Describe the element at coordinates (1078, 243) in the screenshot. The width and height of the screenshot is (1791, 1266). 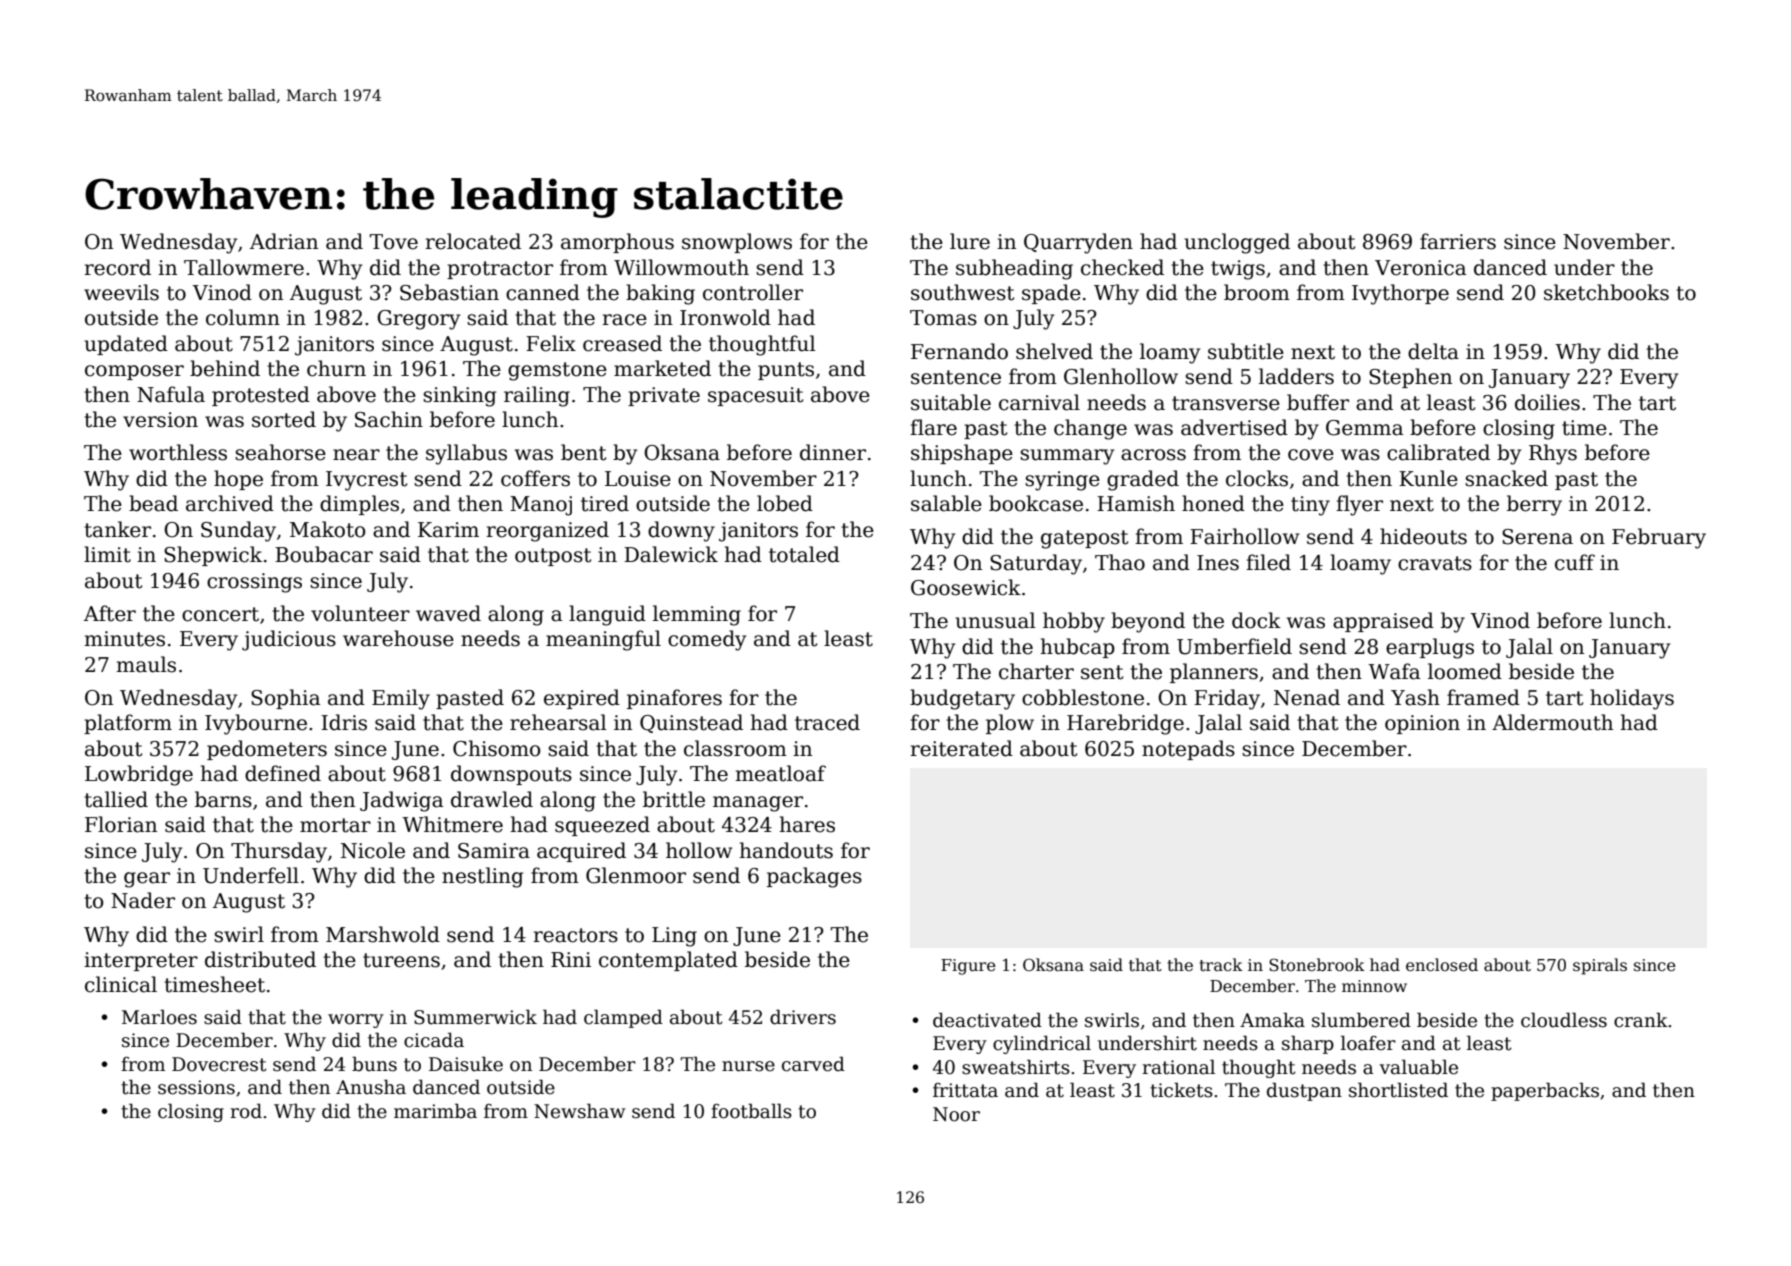
I see `Quarryden` at that location.
